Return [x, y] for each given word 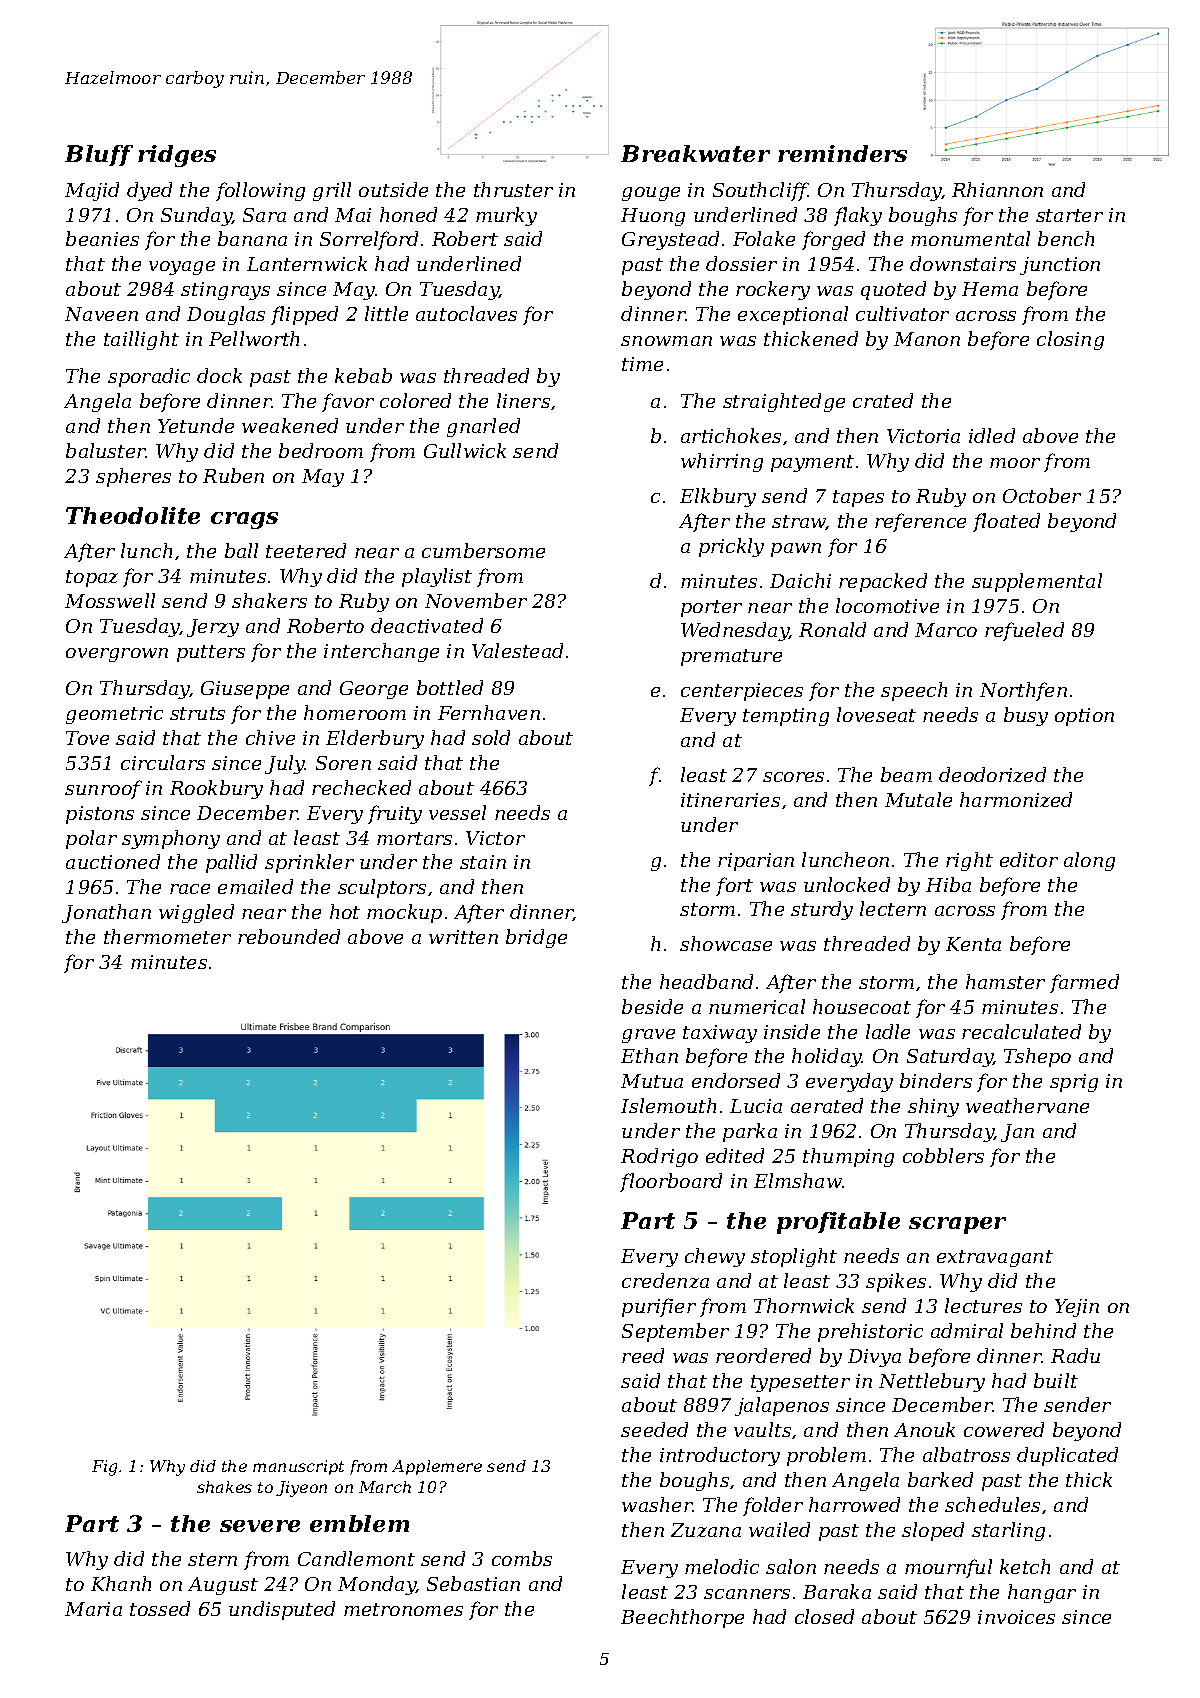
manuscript [298, 1467]
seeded [654, 1429]
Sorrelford [369, 240]
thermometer [167, 936]
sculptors [382, 888]
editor [1029, 859]
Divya [874, 1358]
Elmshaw [798, 1180]
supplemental [1037, 582]
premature [731, 657]
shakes [224, 1487]
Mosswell [110, 600]
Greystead [670, 240]
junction [1060, 266]
